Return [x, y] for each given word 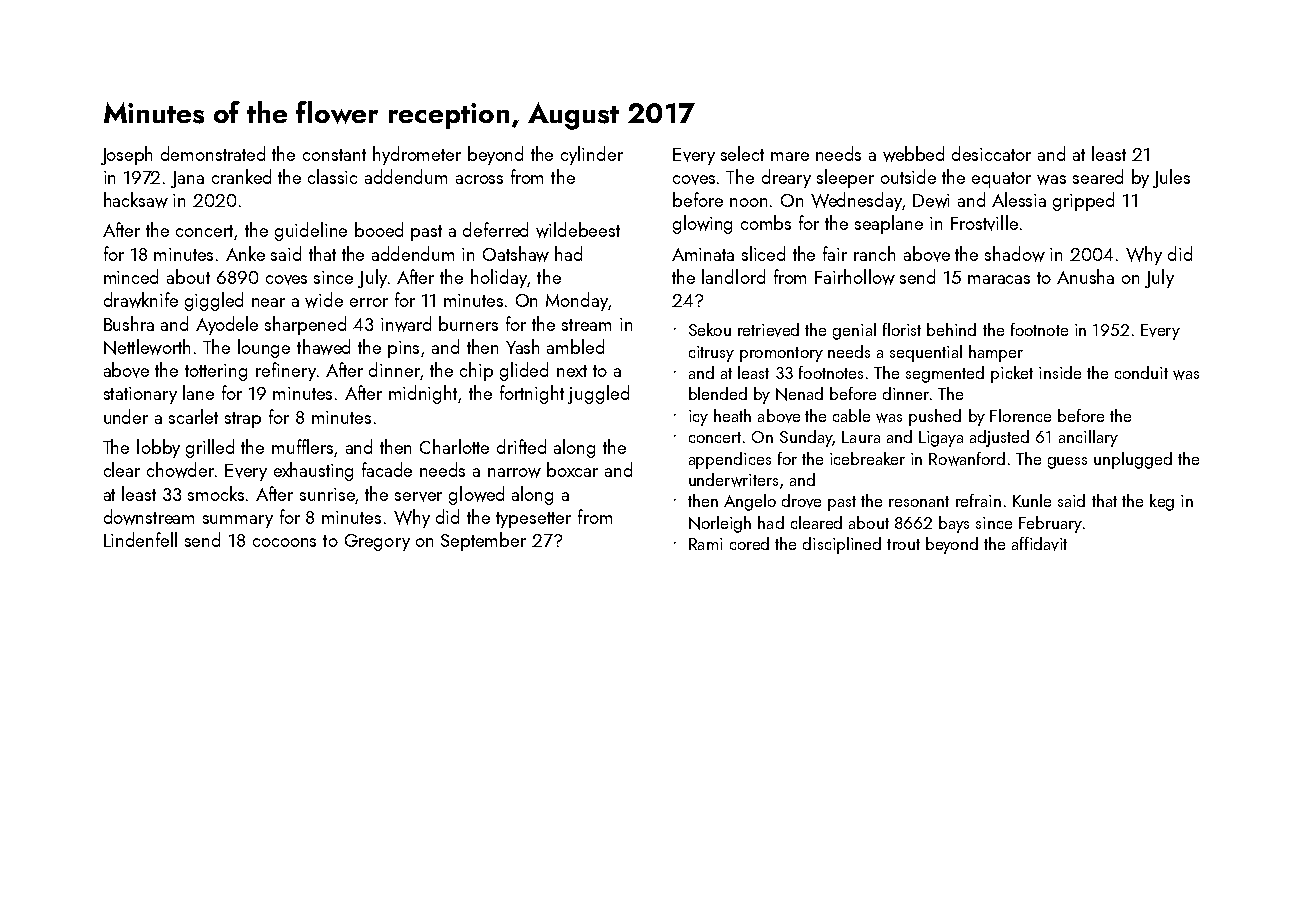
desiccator [991, 153]
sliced [763, 253]
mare [790, 156]
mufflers [302, 446]
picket [1012, 374]
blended [718, 393]
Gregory [377, 542]
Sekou [710, 329]
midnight [424, 394]
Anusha [1085, 276]
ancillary [1088, 438]
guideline [311, 231]
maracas [999, 279]
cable [851, 415]
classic [332, 176]
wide [324, 300]
